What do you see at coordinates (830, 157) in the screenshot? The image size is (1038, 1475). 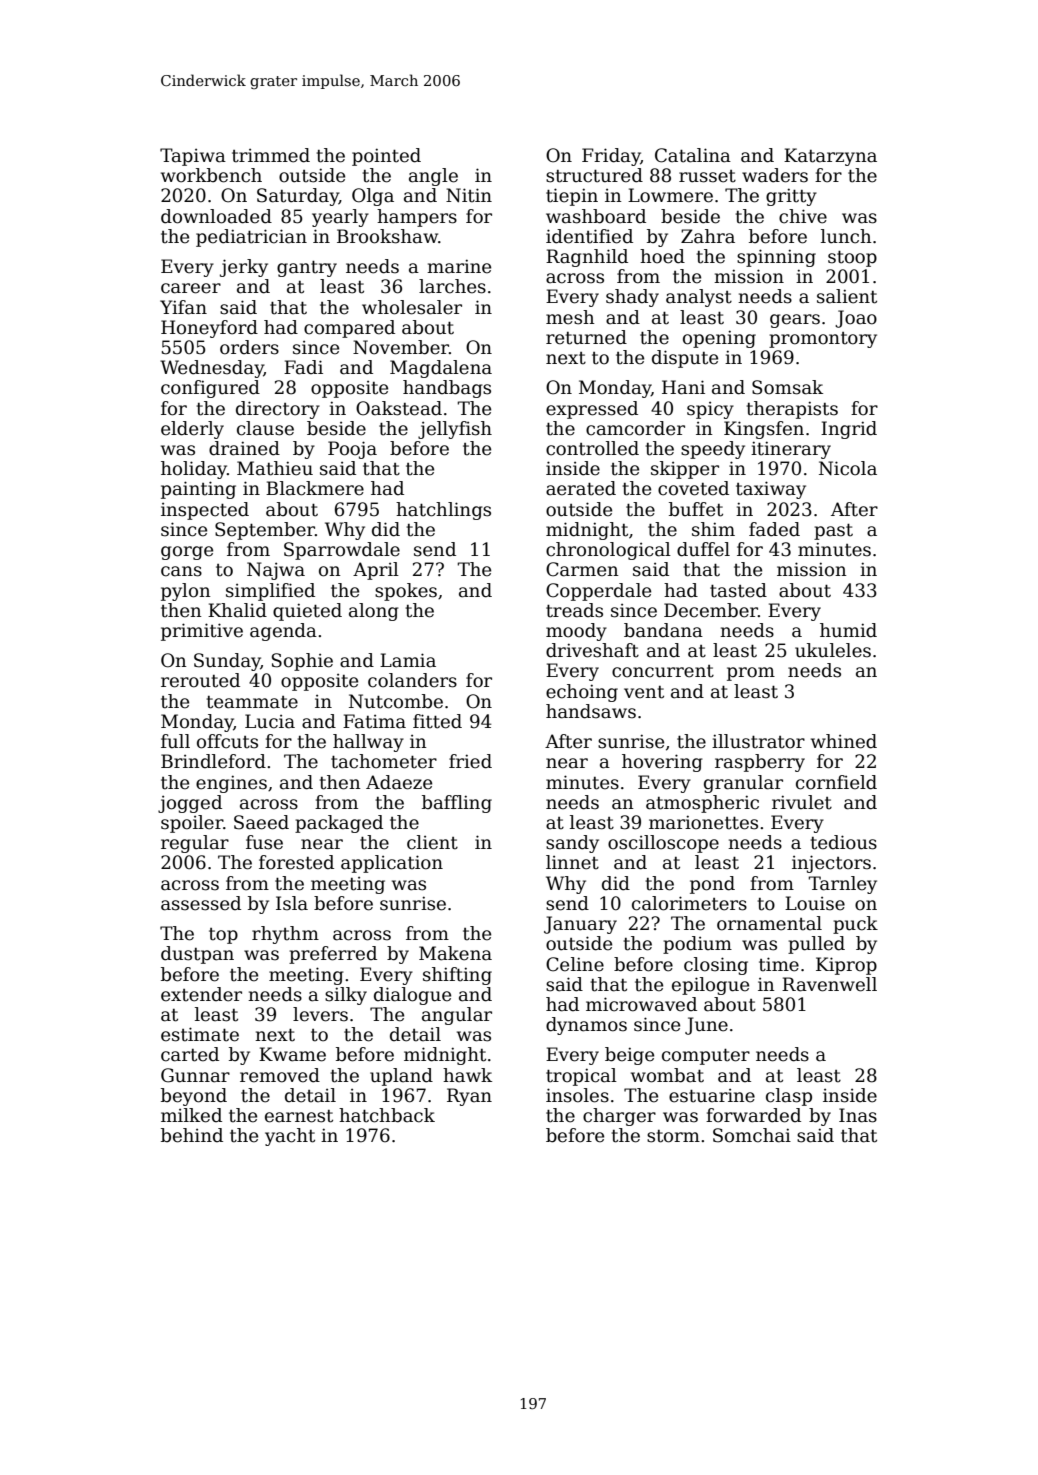 I see `Katarzyna` at bounding box center [830, 157].
